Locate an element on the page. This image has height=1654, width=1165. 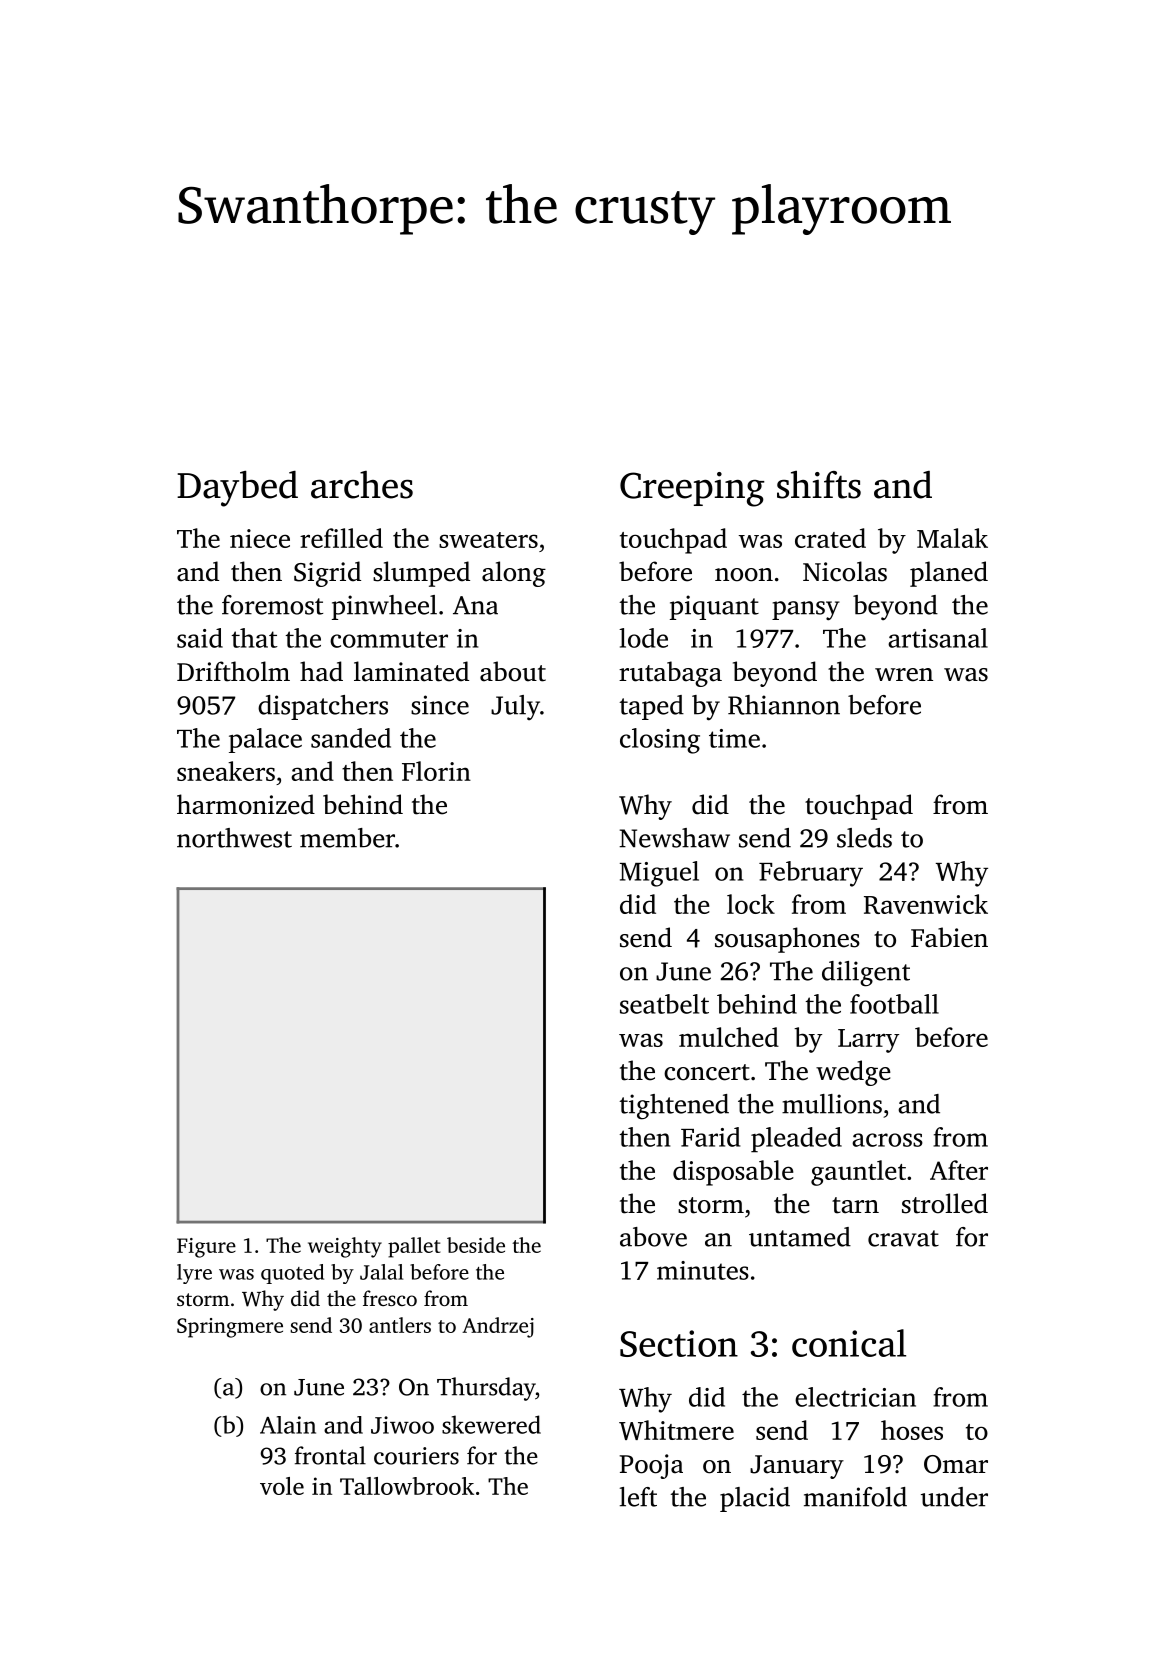
skewered is located at coordinates (491, 1424).
